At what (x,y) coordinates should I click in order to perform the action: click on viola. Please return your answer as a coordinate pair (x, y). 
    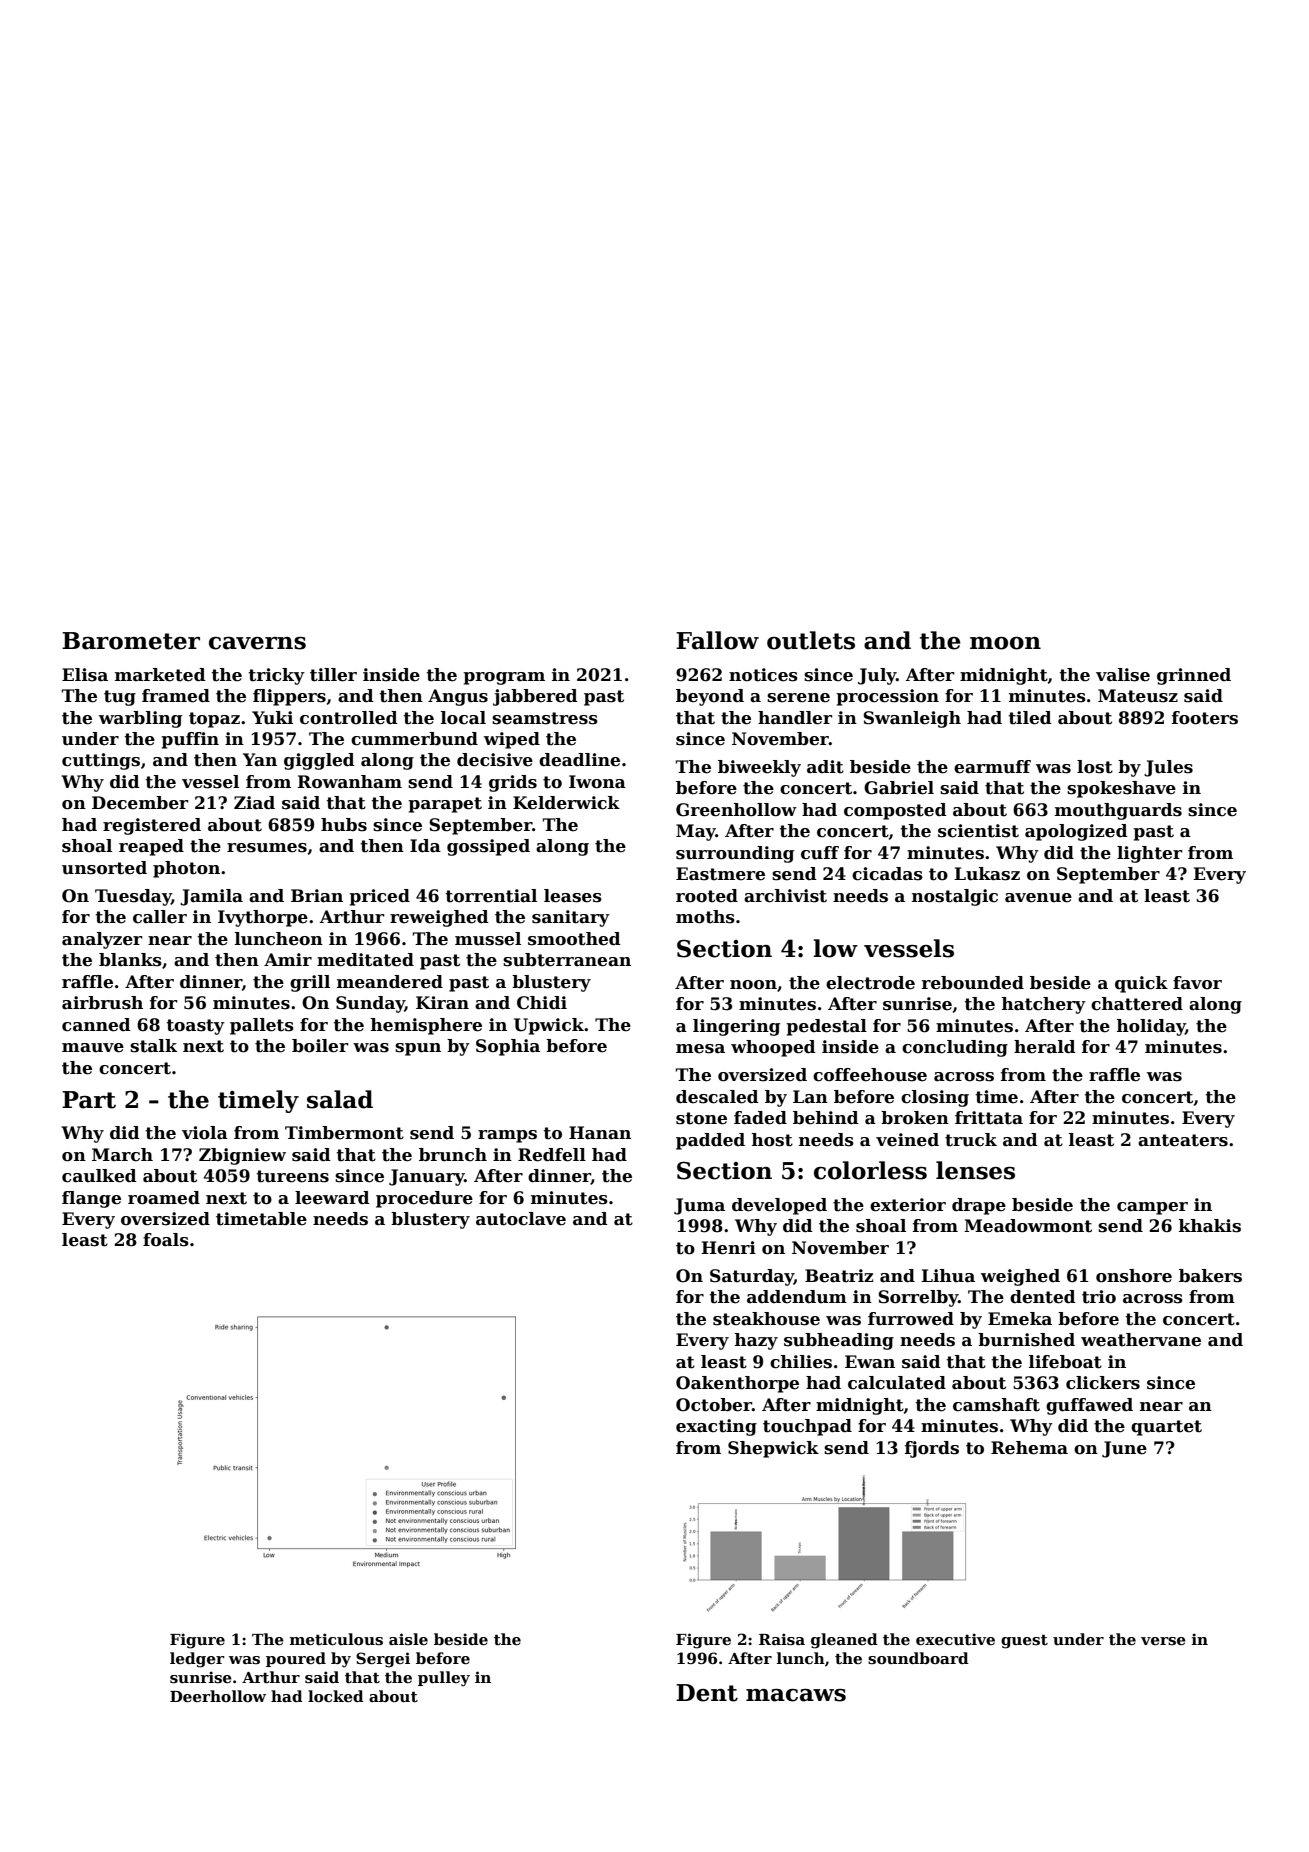
    Looking at the image, I should click on (205, 1133).
